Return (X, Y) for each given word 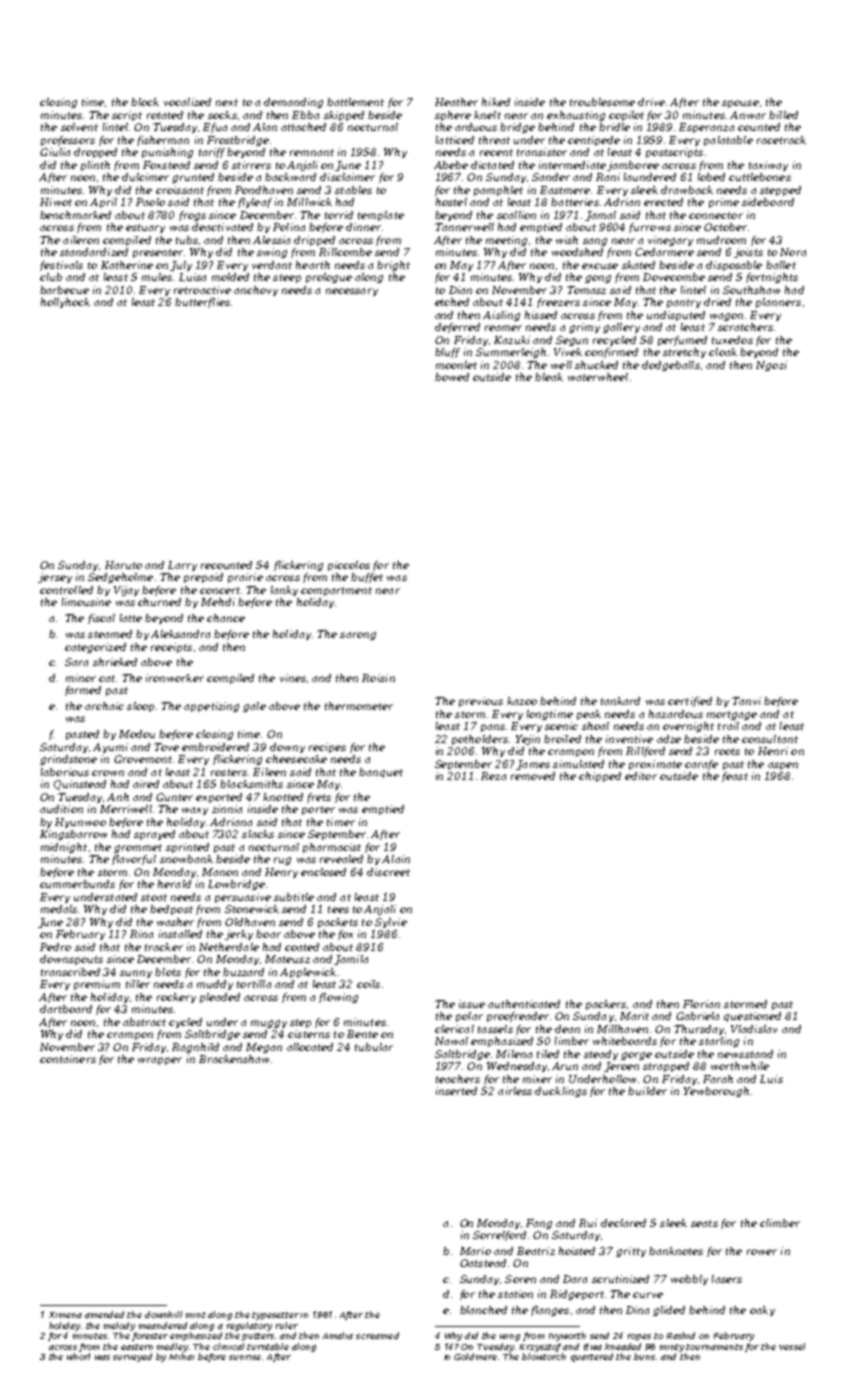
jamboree (633, 166)
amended (104, 1314)
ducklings (561, 1092)
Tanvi (746, 701)
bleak (549, 377)
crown (108, 773)
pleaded (220, 998)
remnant (312, 152)
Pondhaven (264, 190)
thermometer (359, 706)
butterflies (202, 303)
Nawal (451, 1041)
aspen (783, 766)
